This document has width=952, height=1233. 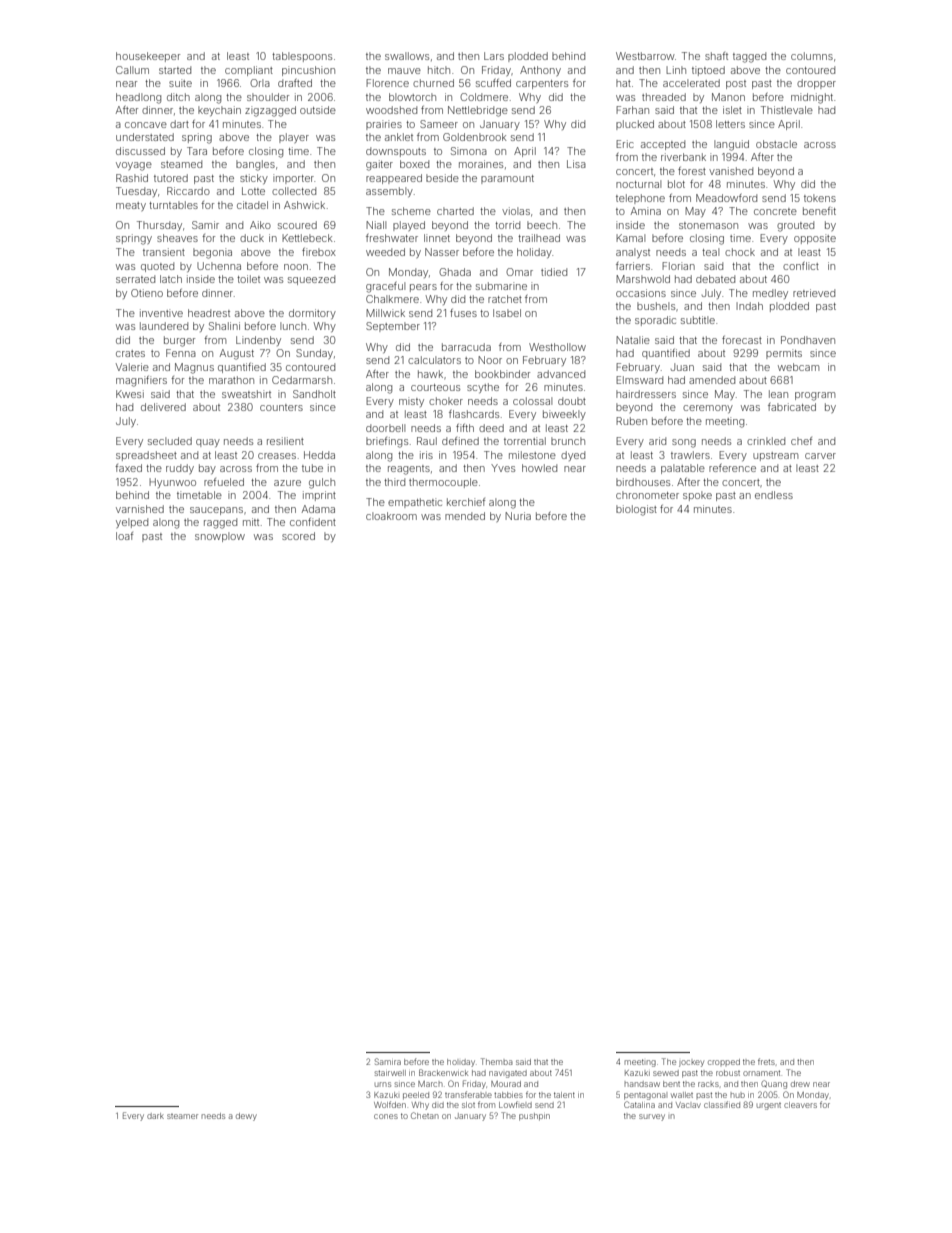 I want to click on biologist, so click(x=636, y=510).
